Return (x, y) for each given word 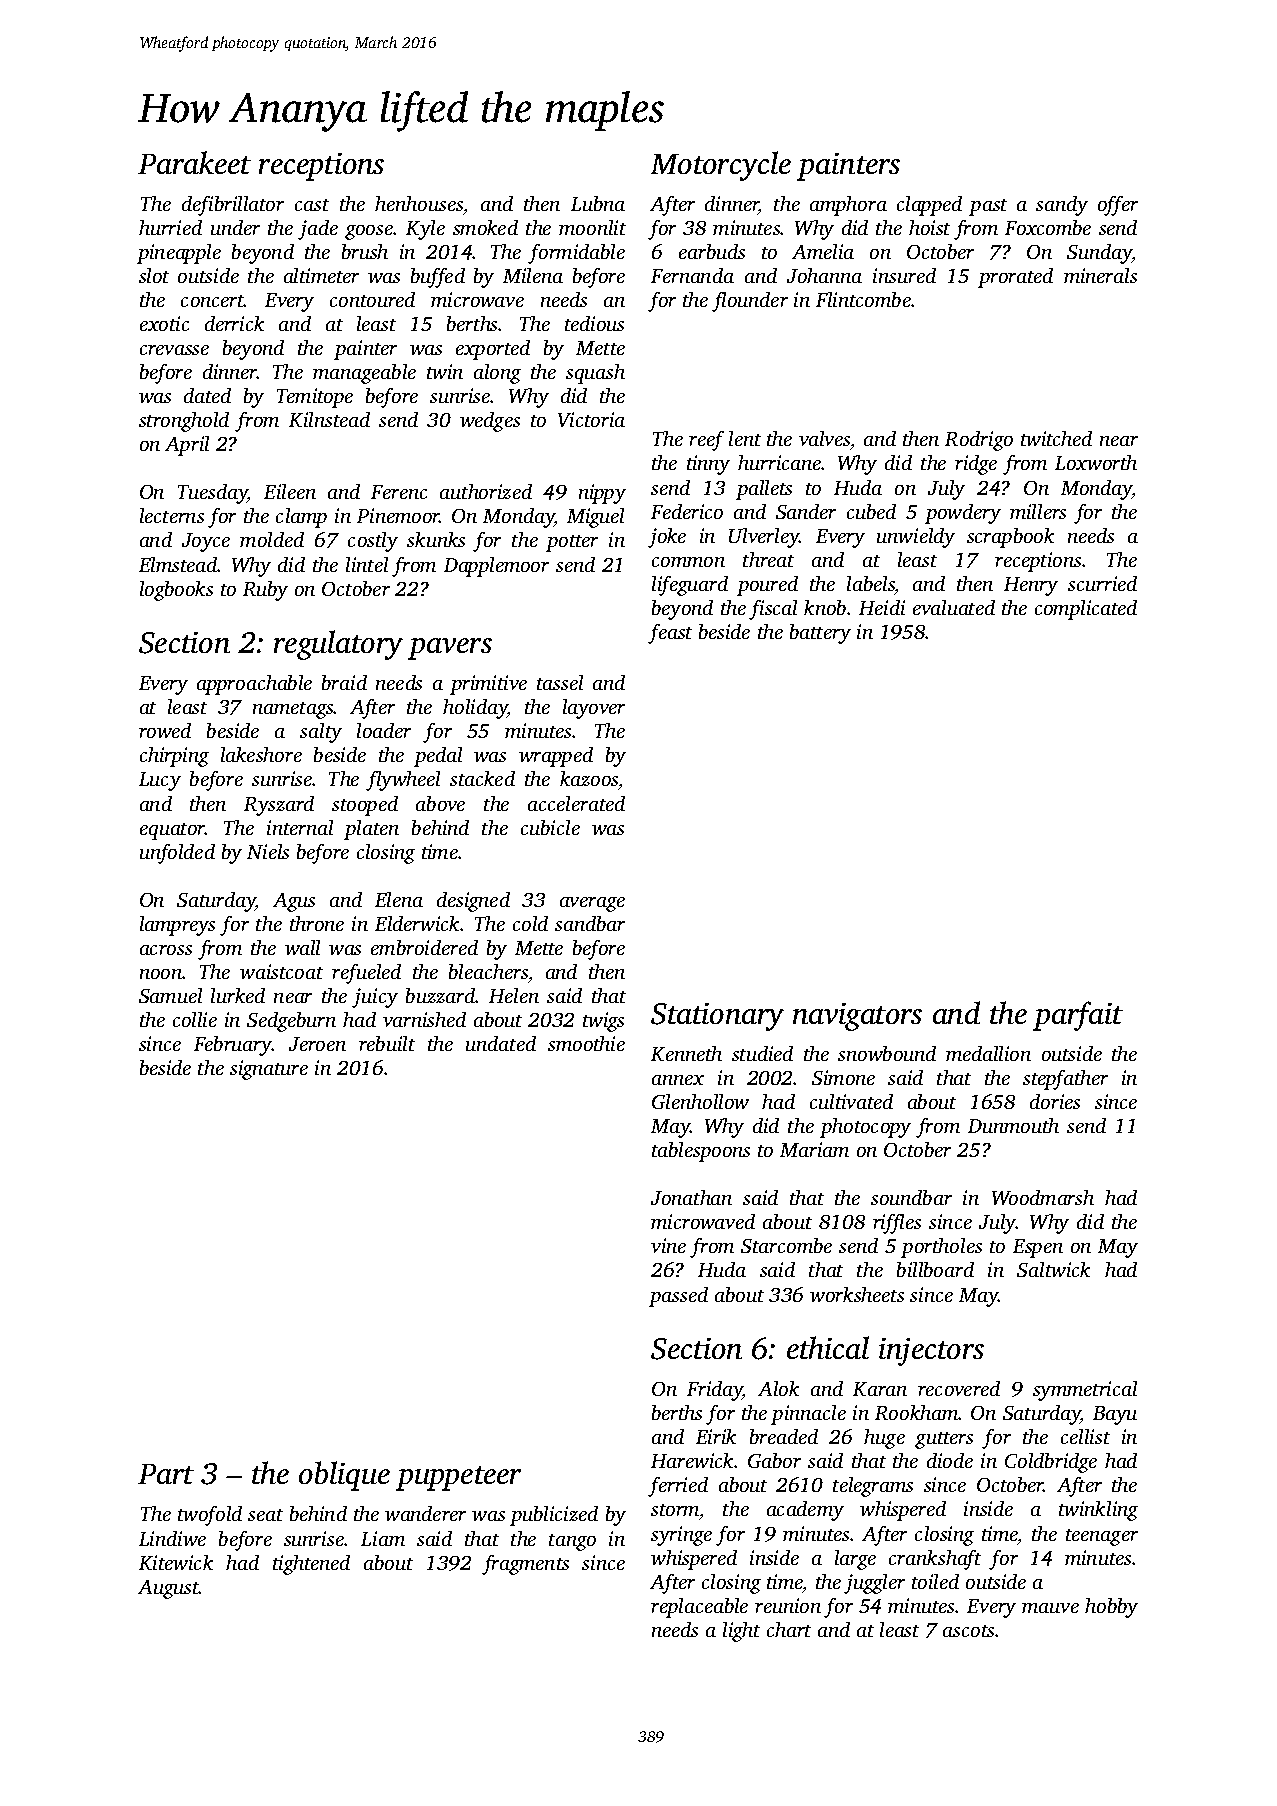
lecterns (172, 515)
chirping (174, 757)
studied (762, 1053)
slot (154, 275)
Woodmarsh (1043, 1197)
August (168, 1589)
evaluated (954, 607)
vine (668, 1245)
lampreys (177, 926)
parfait (1078, 1016)
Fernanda (692, 275)
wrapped (556, 757)
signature (269, 1070)
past (988, 207)
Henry (1031, 586)
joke (667, 538)
